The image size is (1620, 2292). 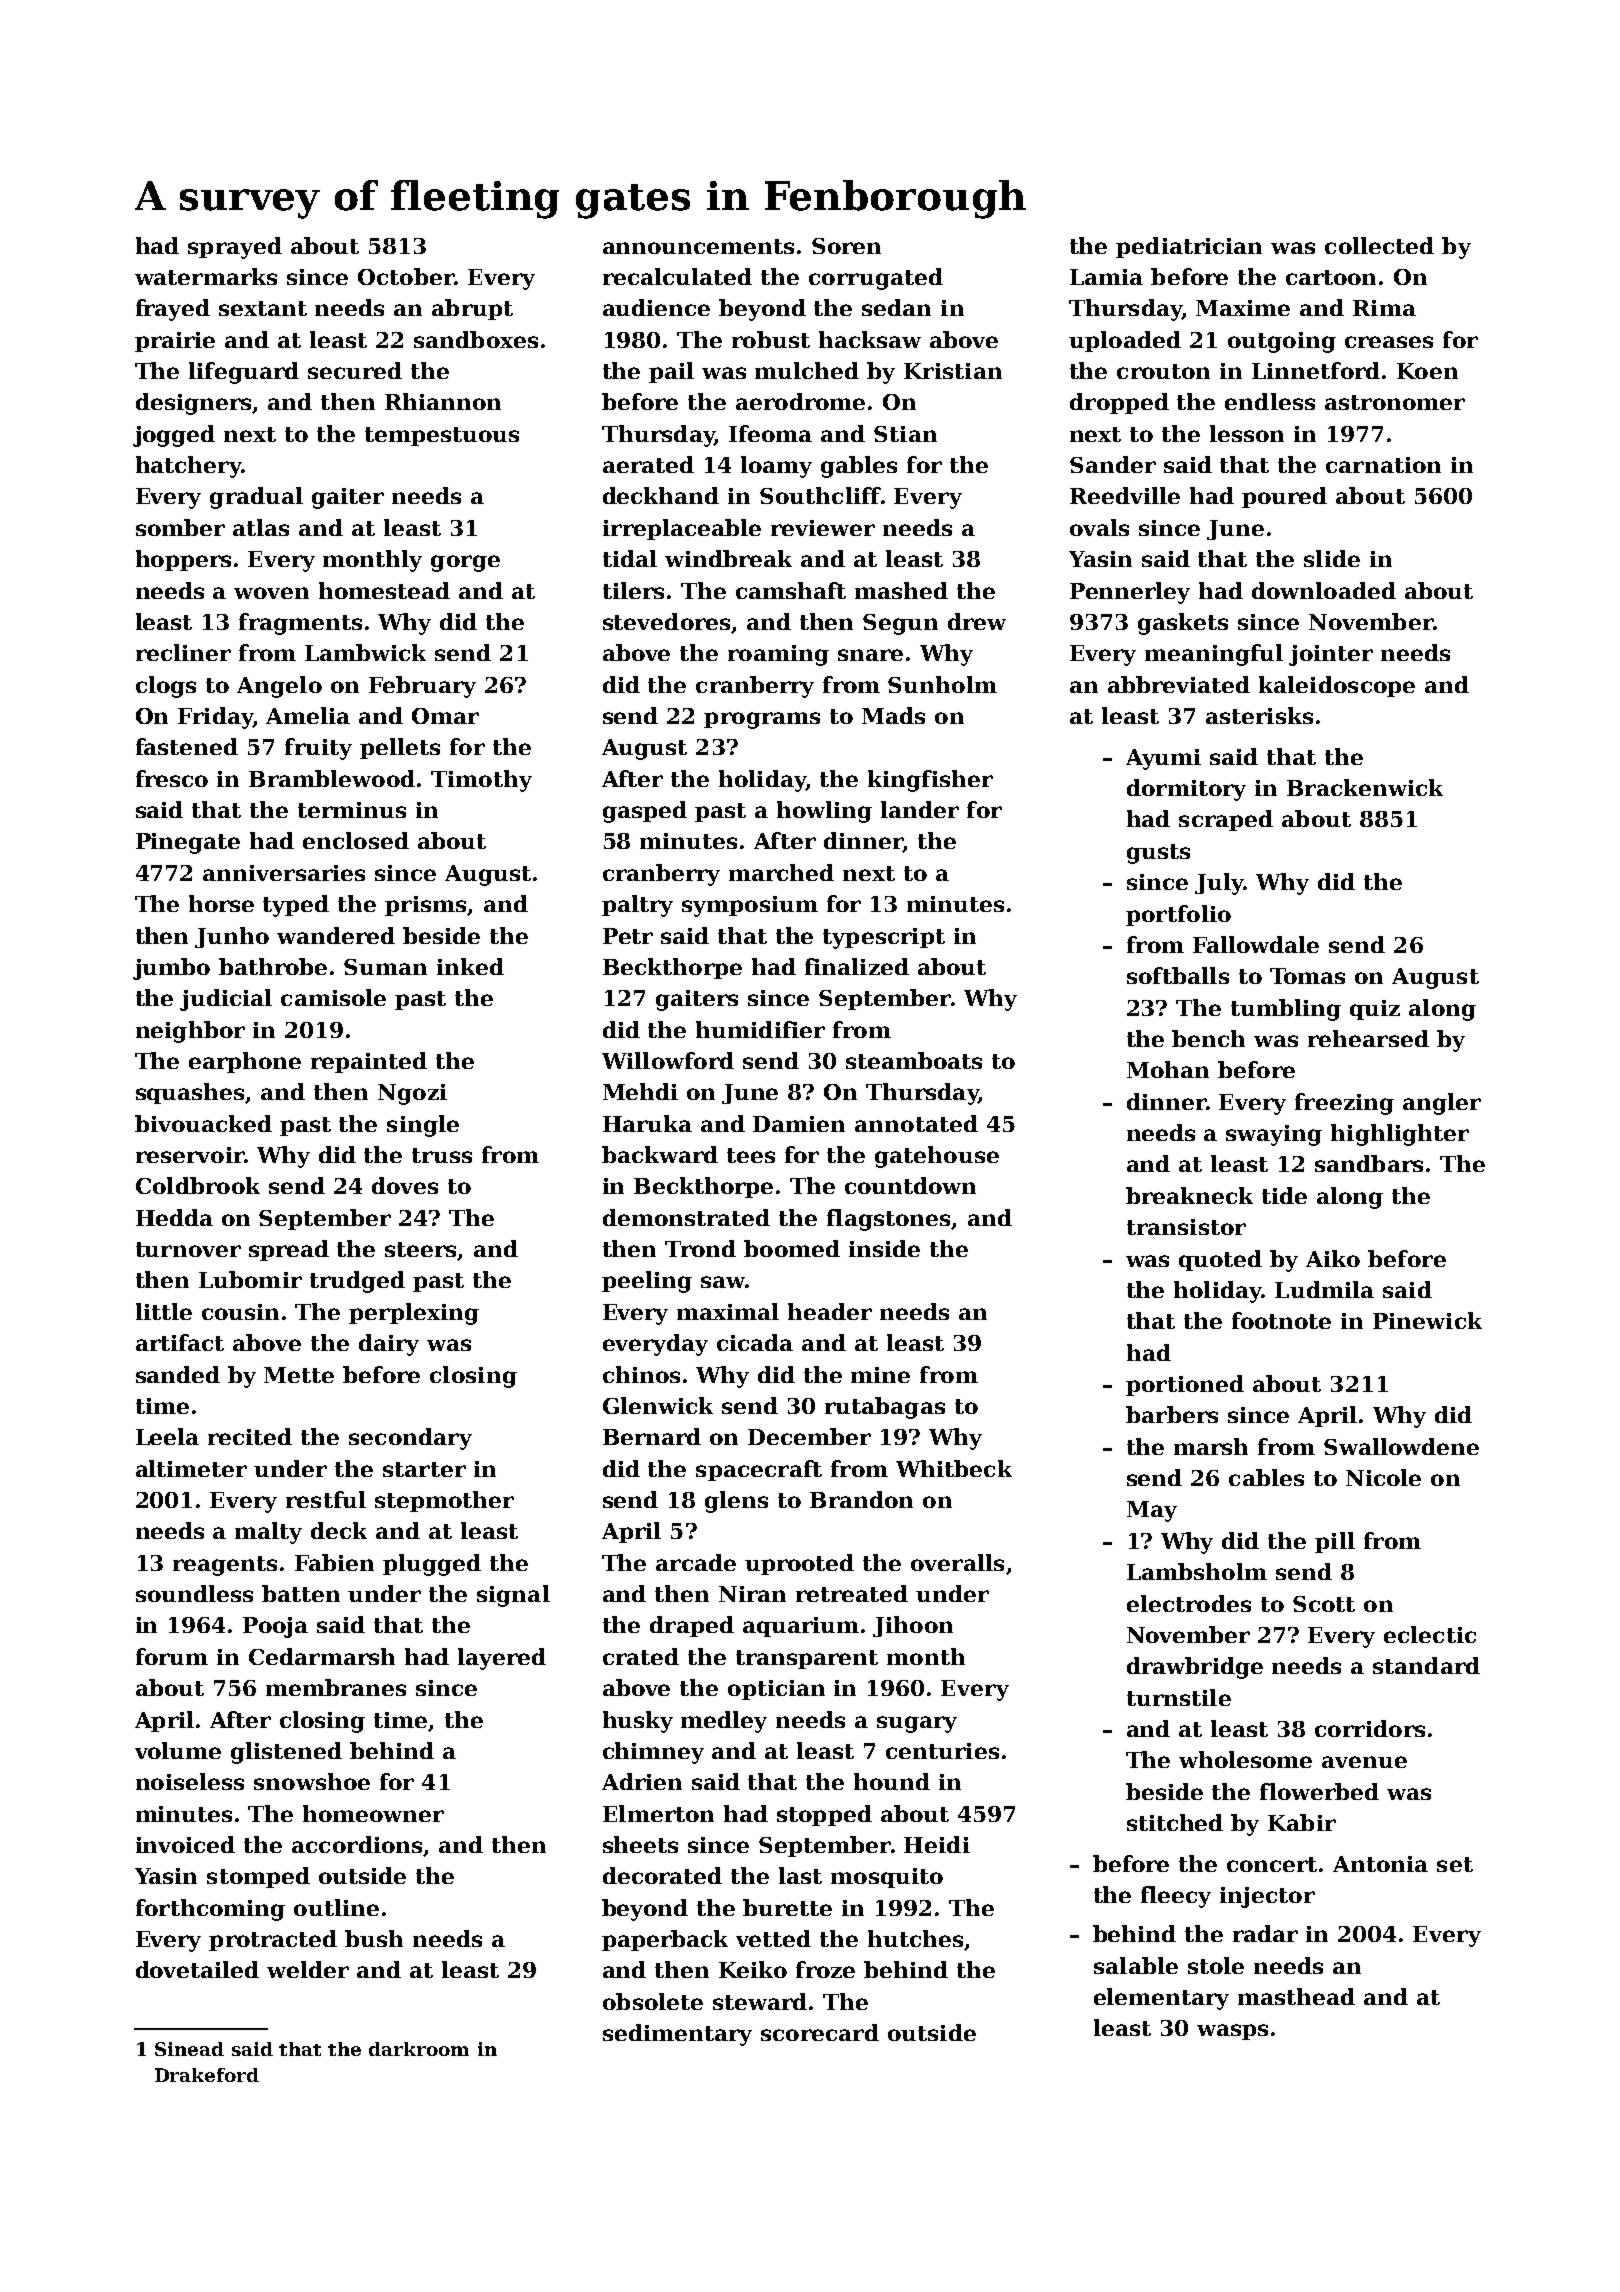 I want to click on sprayed, so click(x=235, y=248).
